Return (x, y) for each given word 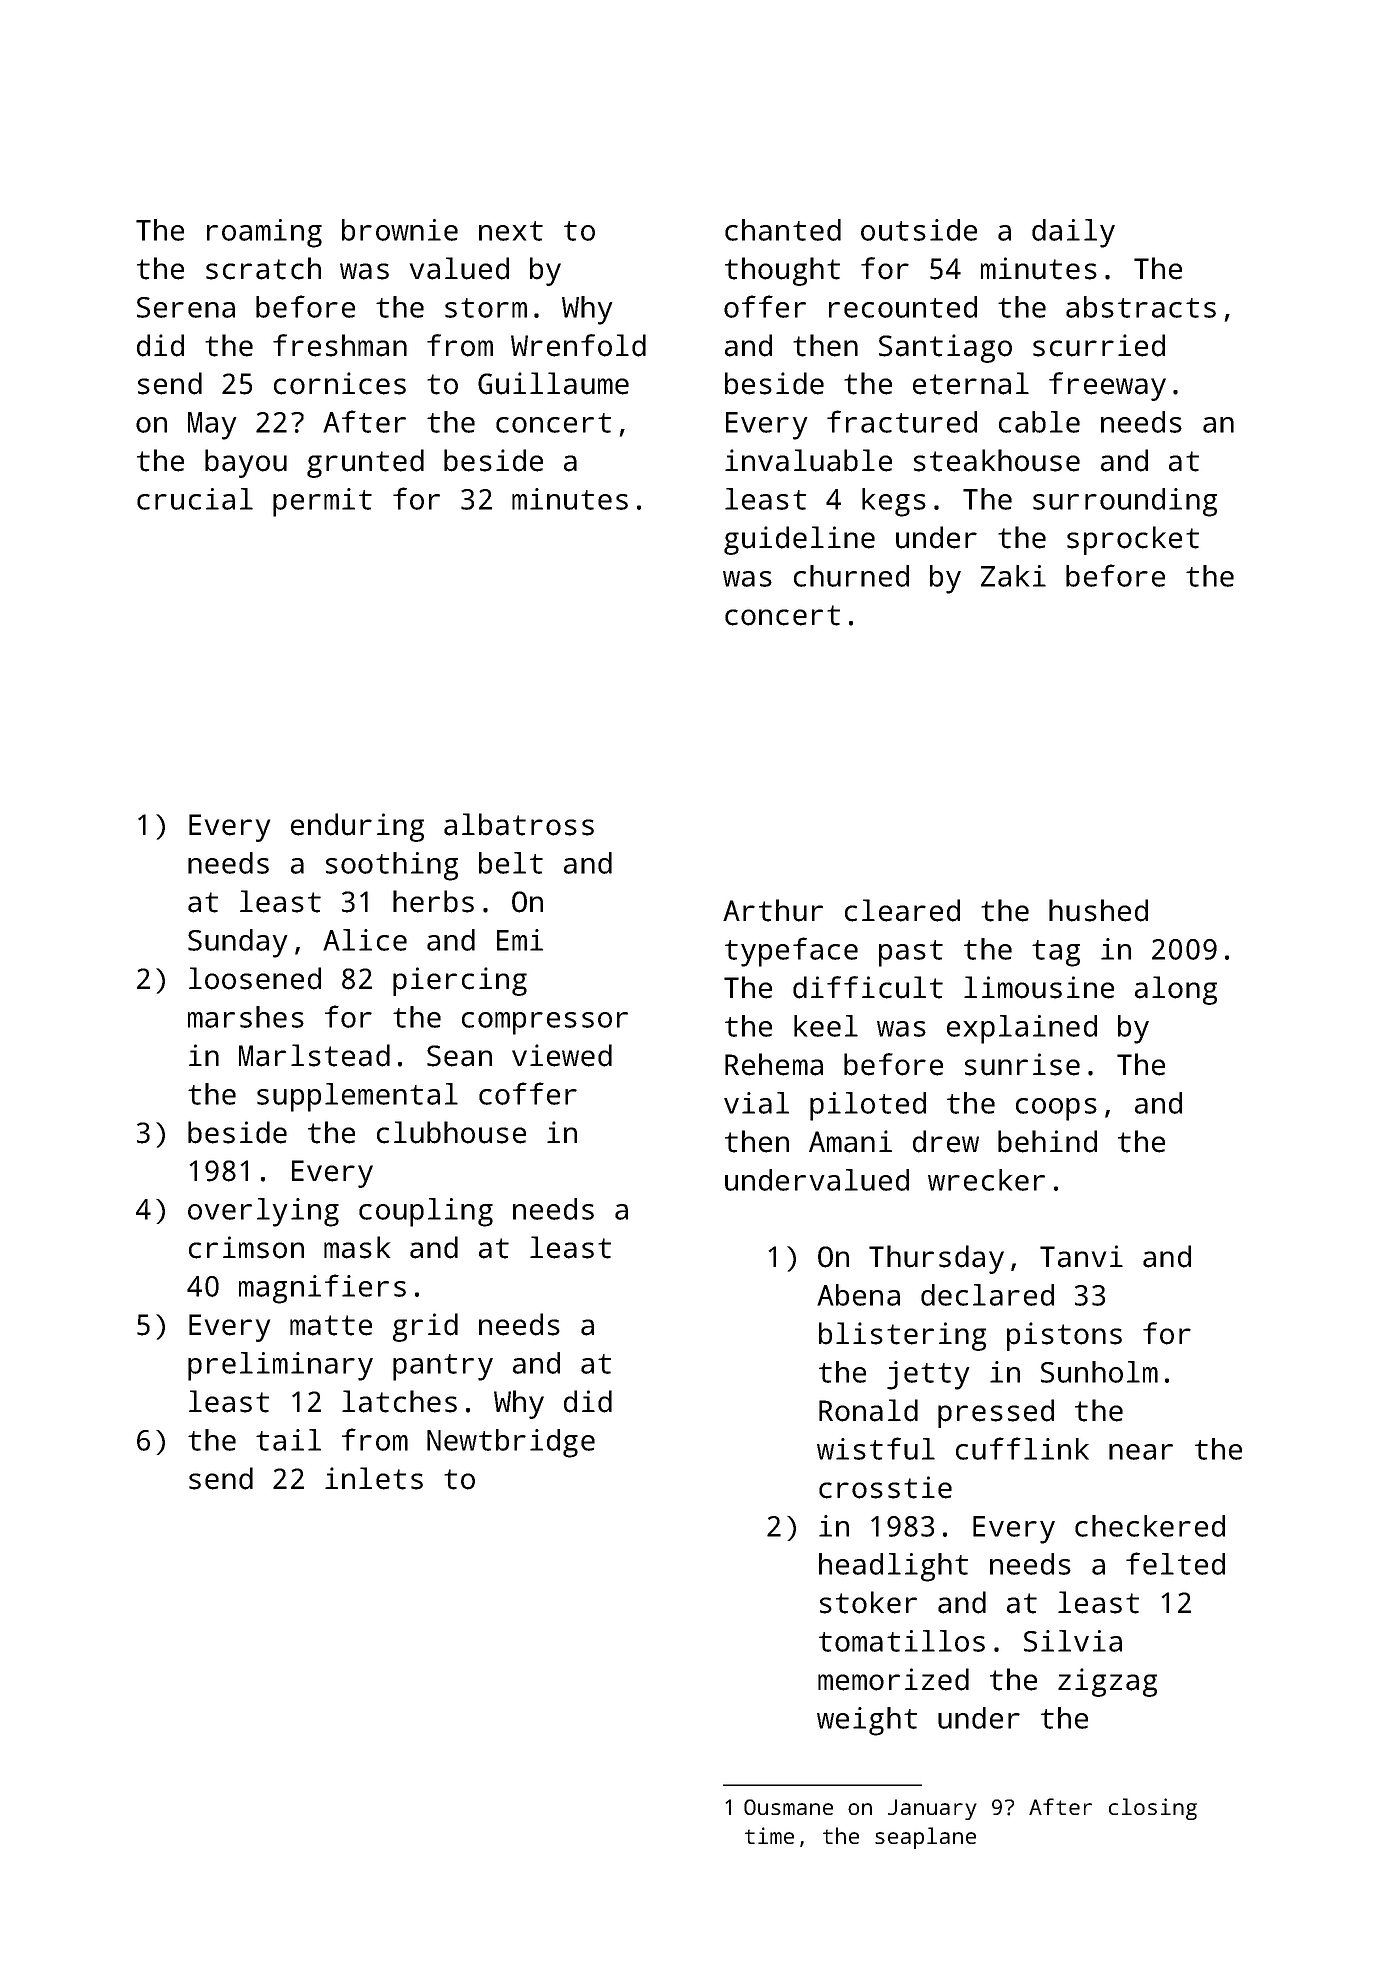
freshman (340, 345)
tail (288, 1440)
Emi (520, 940)
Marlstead (314, 1055)
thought (782, 271)
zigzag (1107, 1682)
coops (1056, 1109)
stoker (868, 1602)
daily (1073, 233)
